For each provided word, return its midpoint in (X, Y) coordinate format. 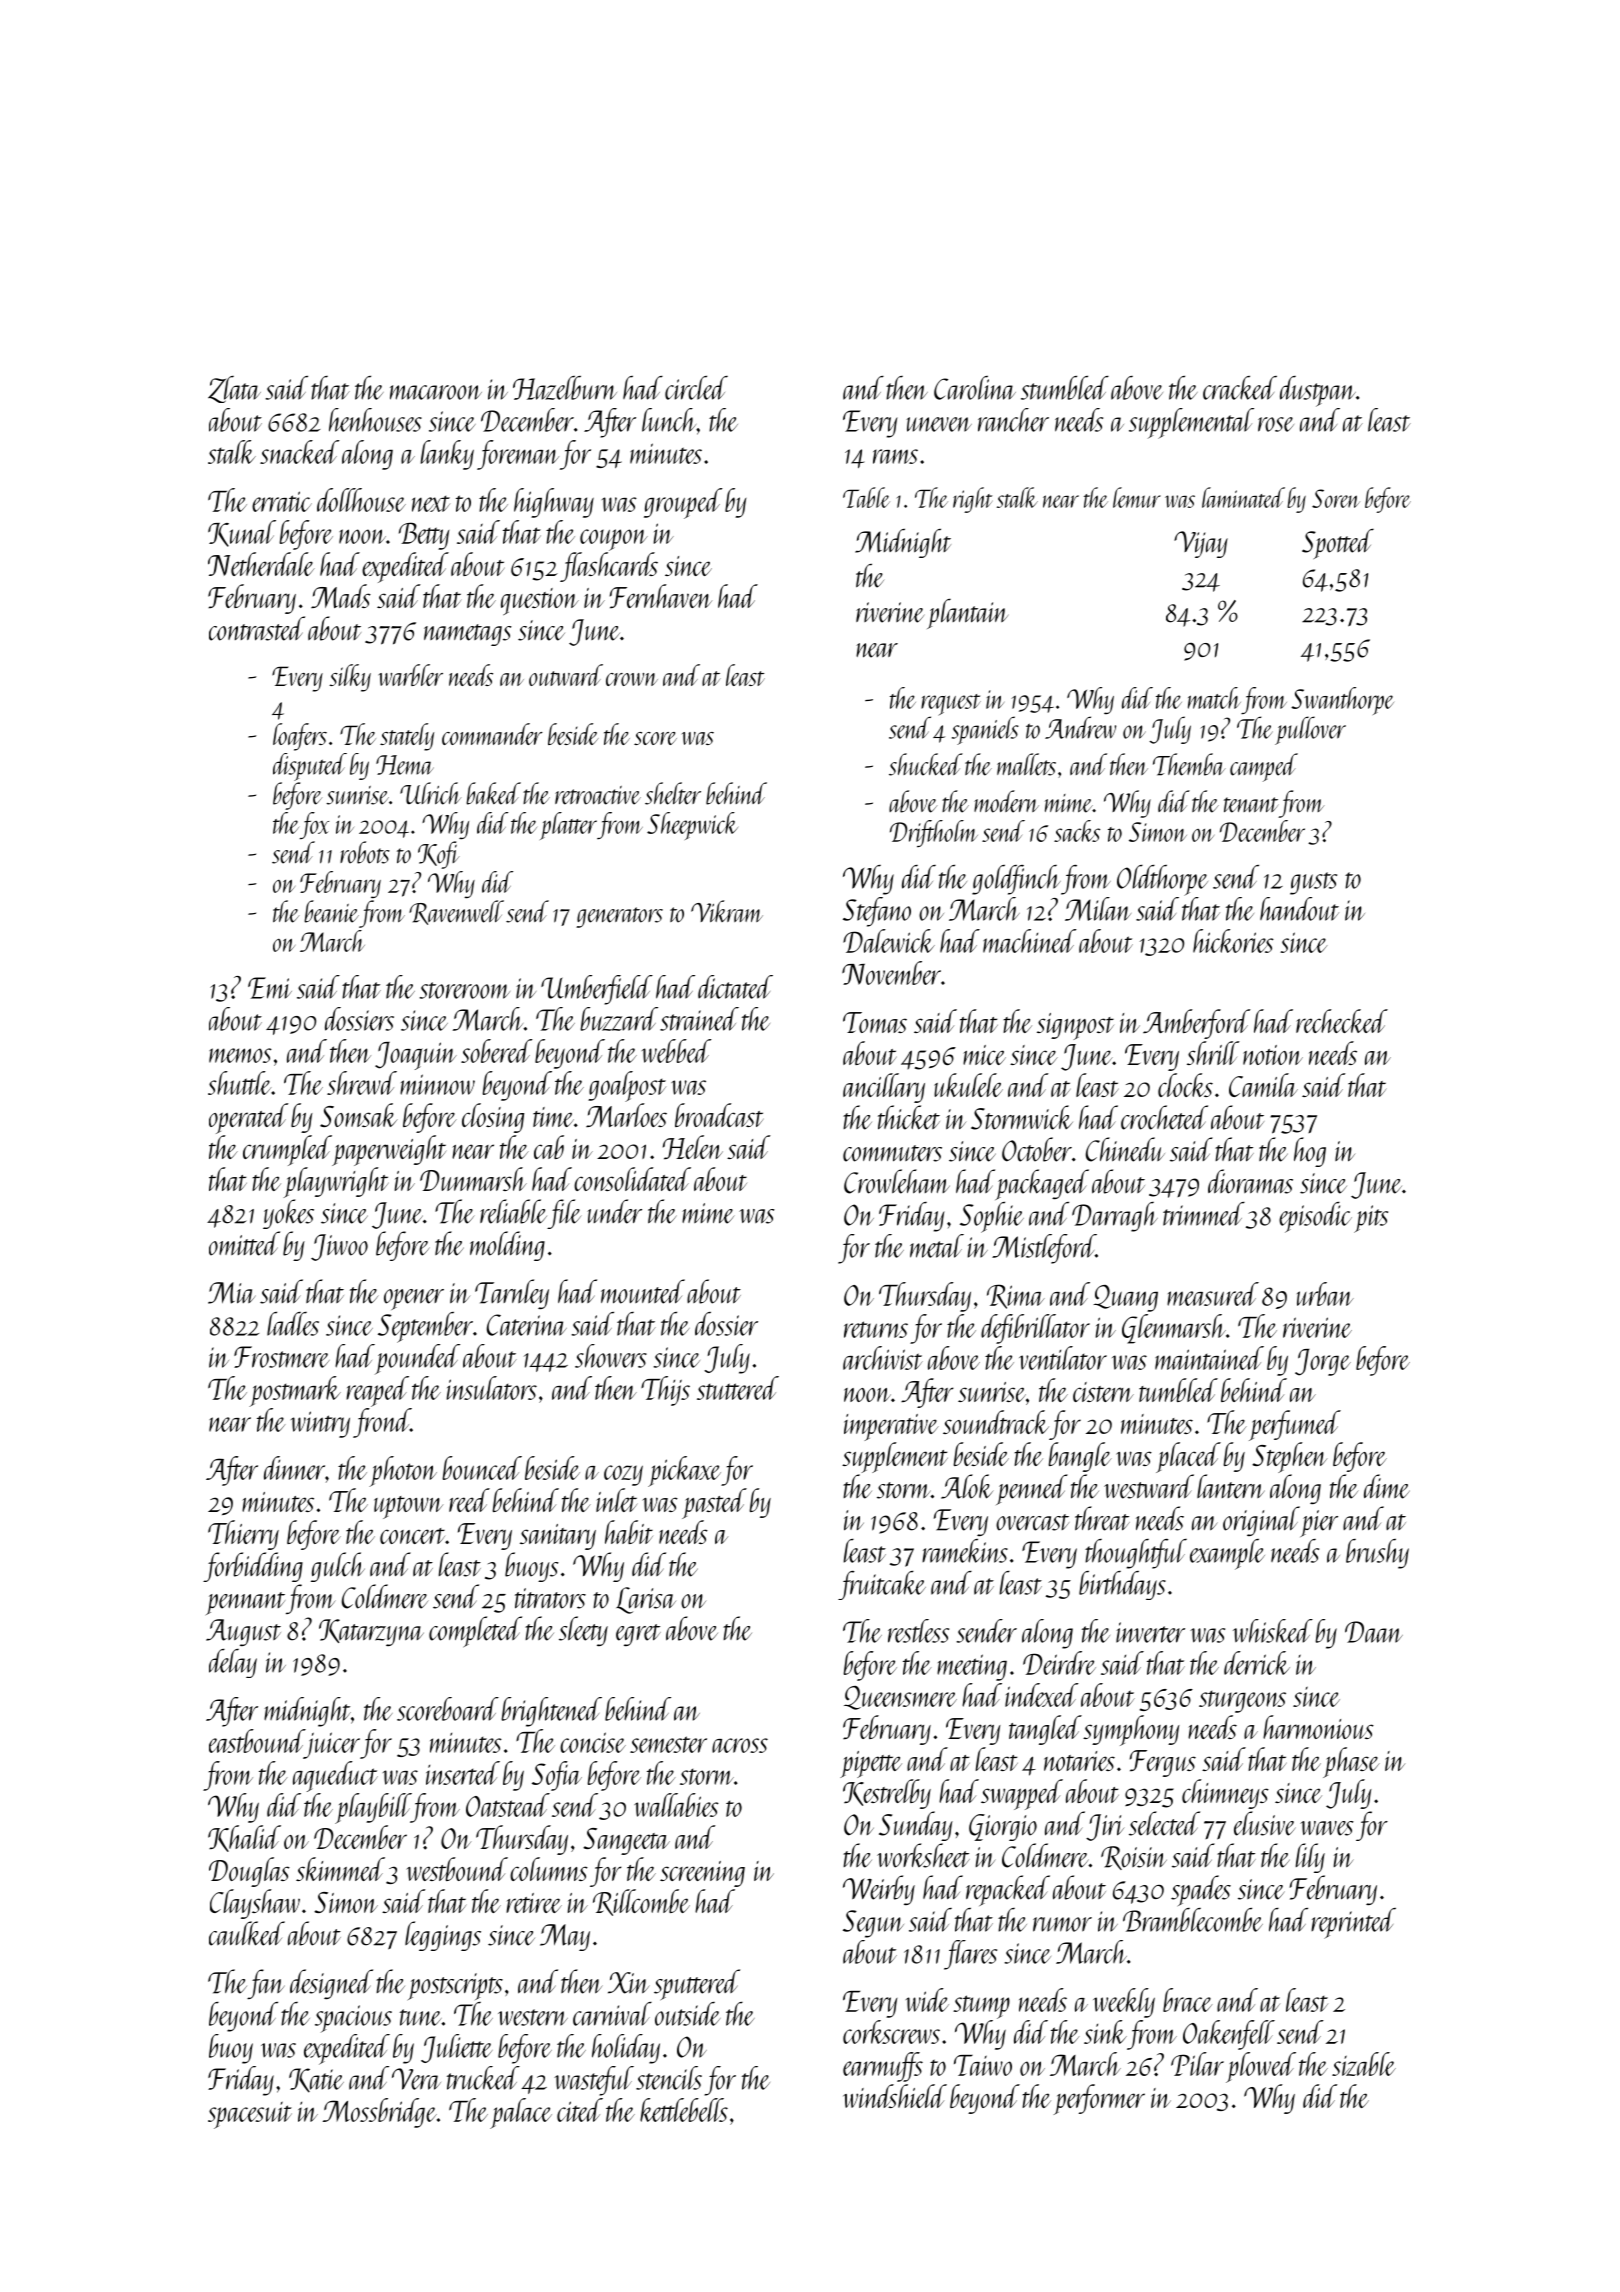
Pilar (1197, 2064)
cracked (1240, 388)
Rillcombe (641, 1902)
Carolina (975, 388)
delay (233, 1663)
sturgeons (1242, 1702)
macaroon (436, 392)
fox (314, 825)
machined (1029, 941)
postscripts (455, 1987)
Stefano (877, 912)
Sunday (916, 1826)
